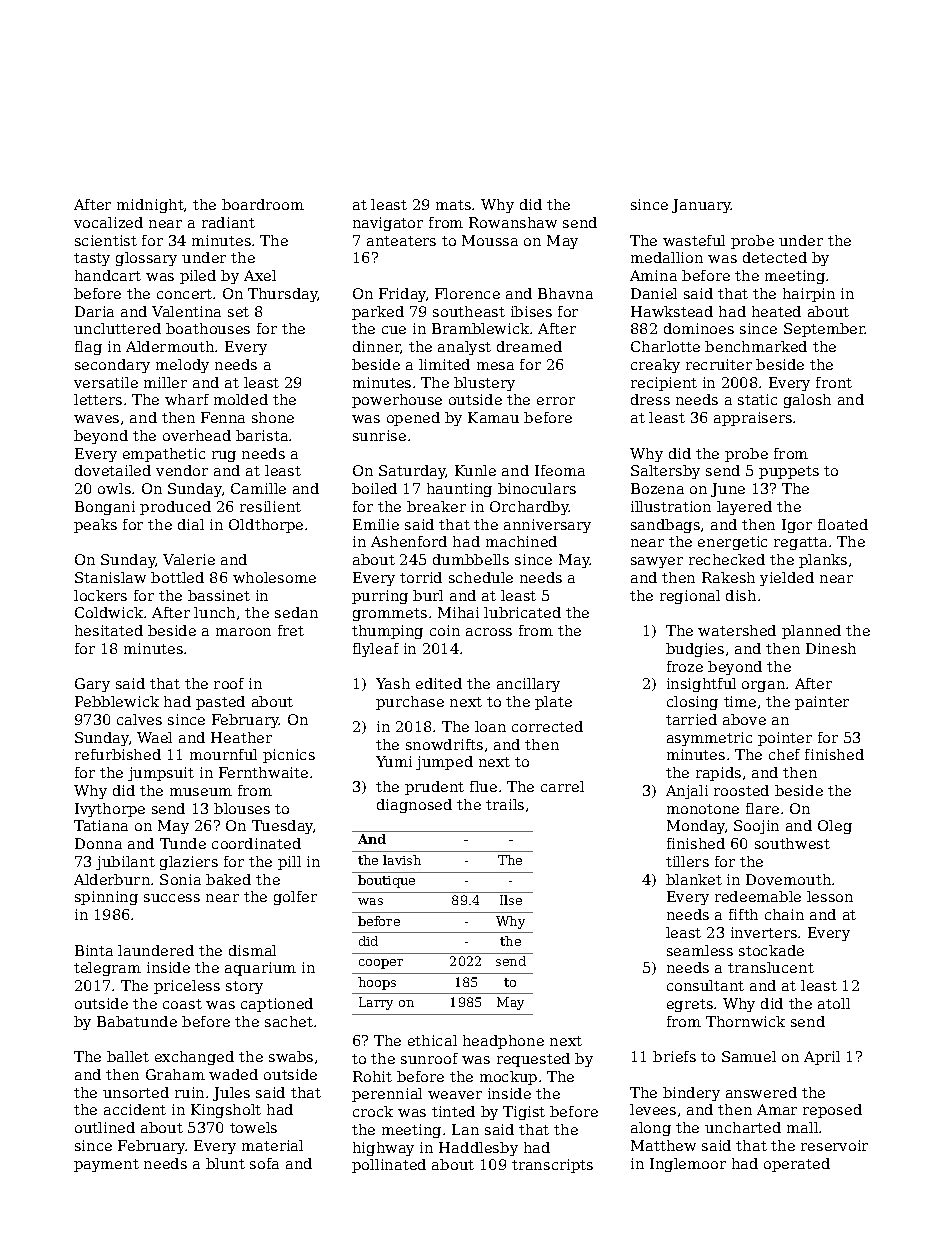 Image resolution: width=952 pixels, height=1233 pixels. Describe the element at coordinates (233, 1074) in the image. I see `waded` at that location.
